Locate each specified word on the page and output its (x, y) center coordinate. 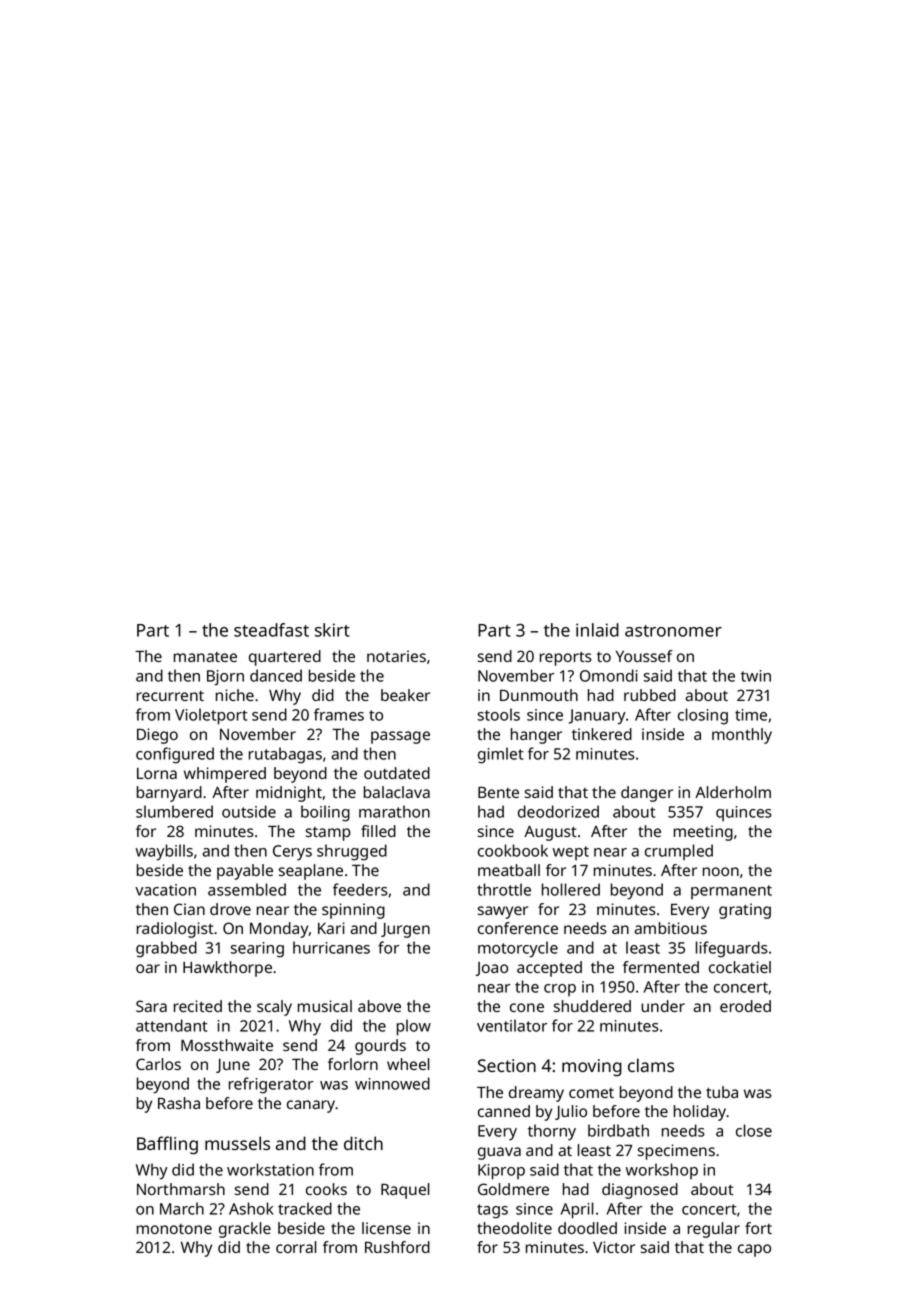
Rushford (397, 1247)
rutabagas (285, 755)
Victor (614, 1247)
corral (296, 1247)
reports (566, 658)
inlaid (597, 630)
